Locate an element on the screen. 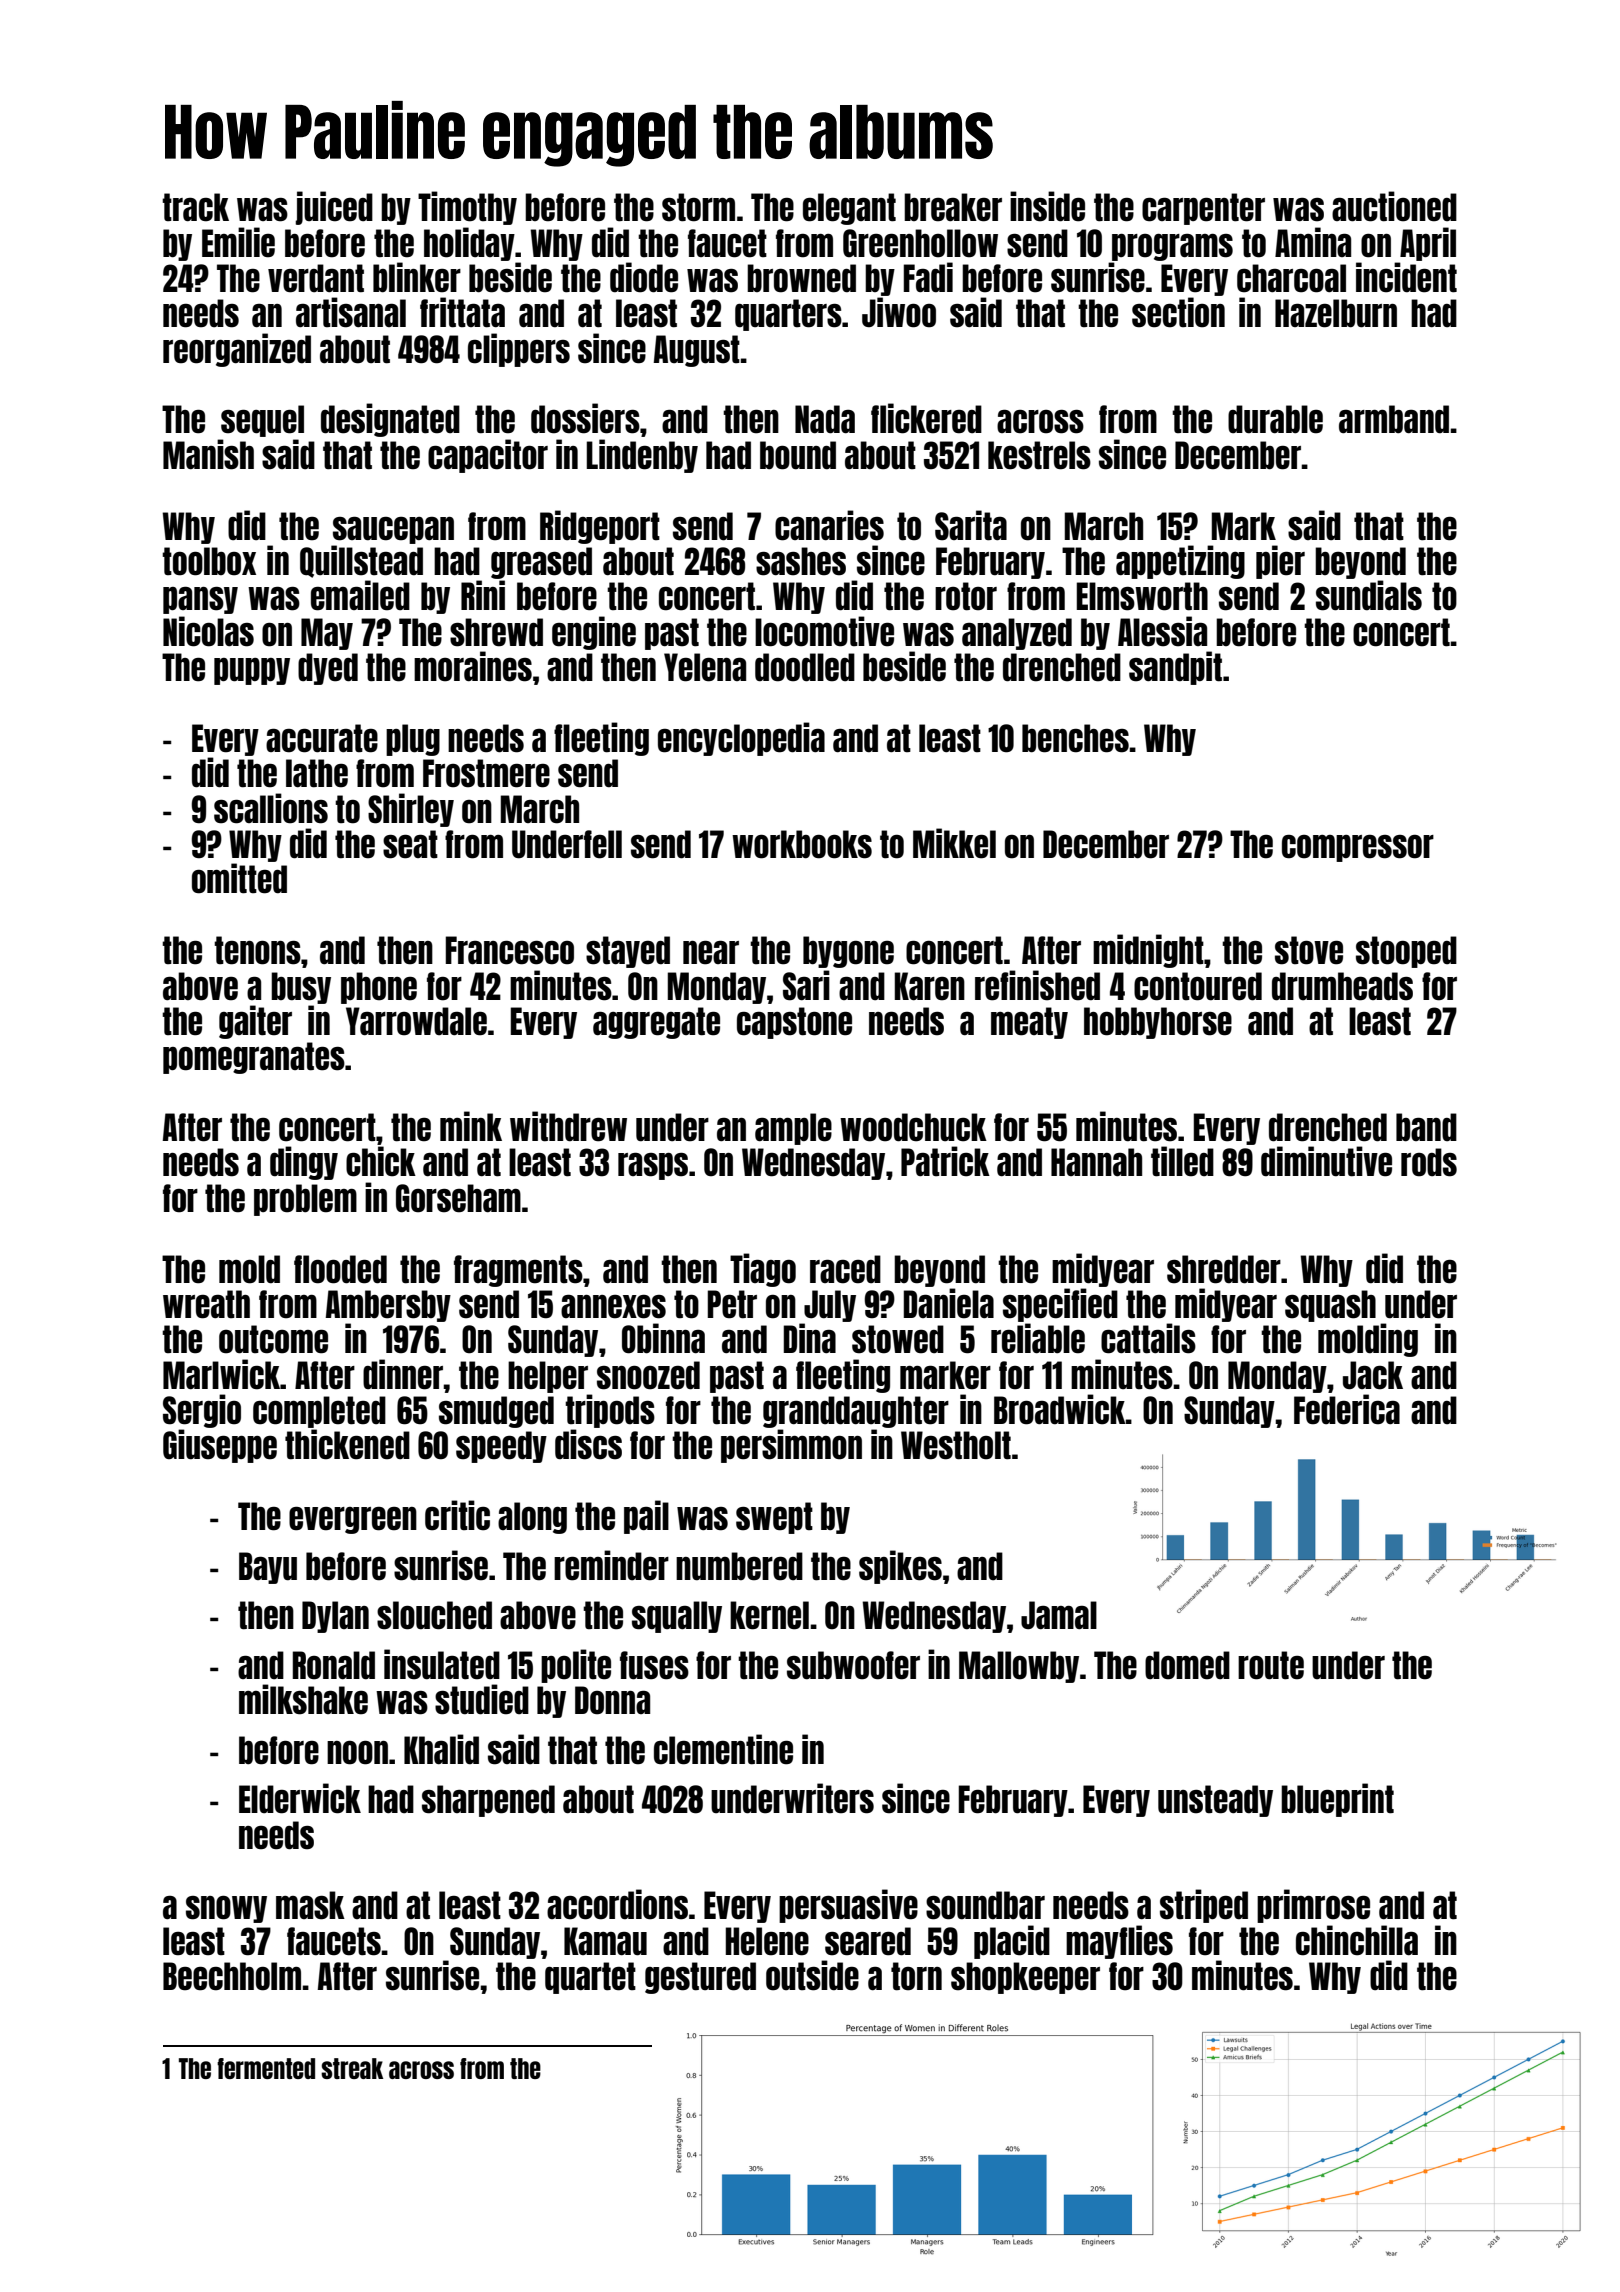 This screenshot has height=2292, width=1620. stayed is located at coordinates (628, 952).
